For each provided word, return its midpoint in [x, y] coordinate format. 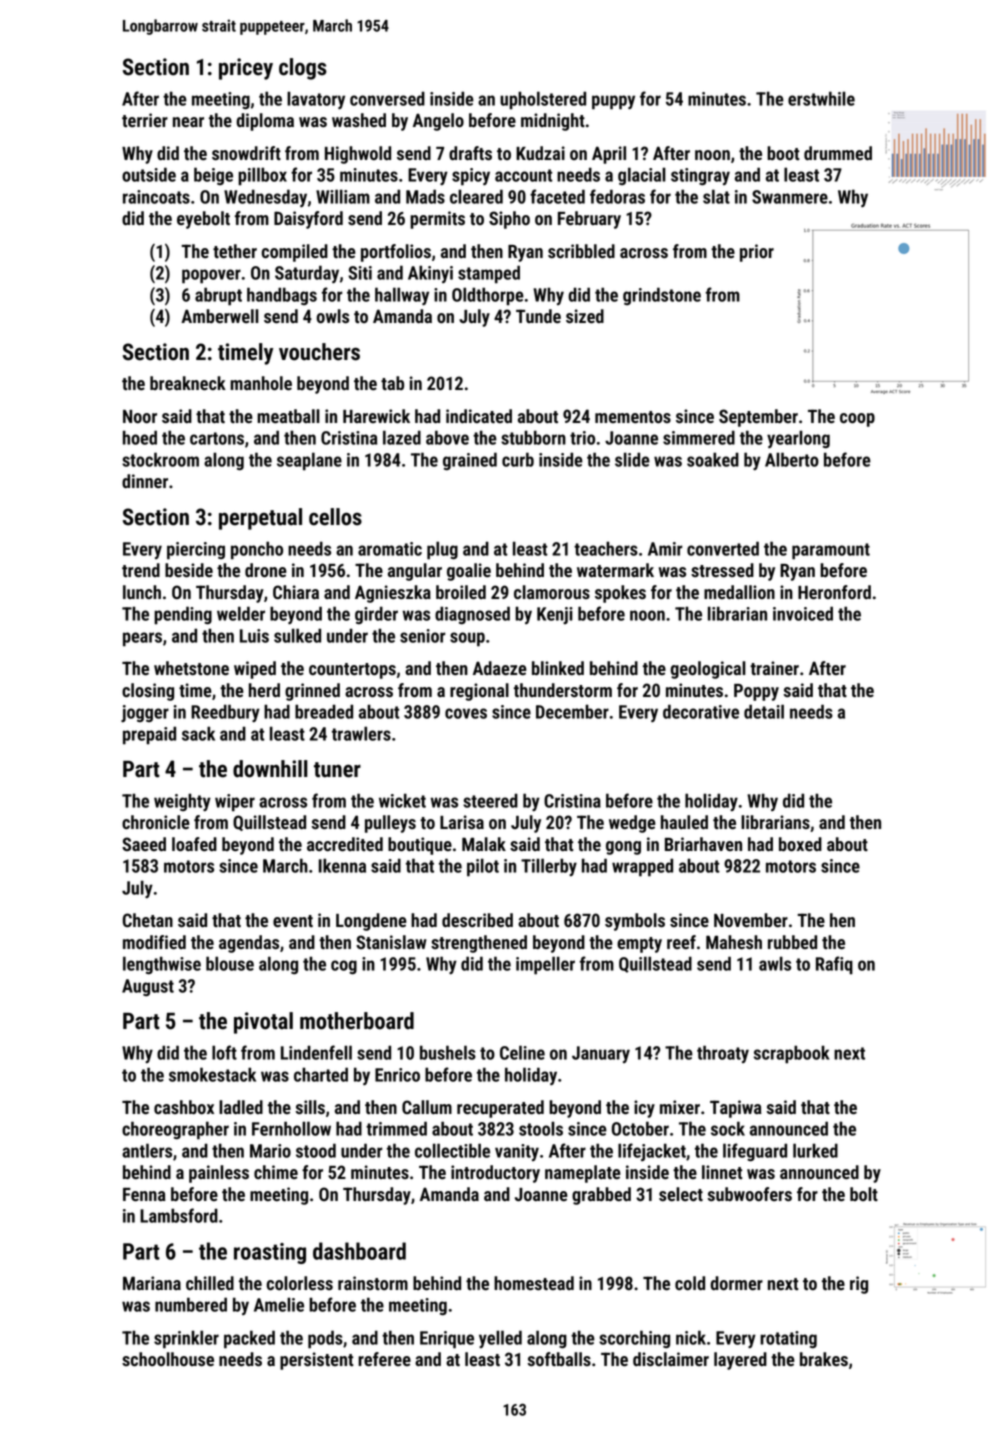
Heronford [834, 592]
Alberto [792, 459]
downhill [270, 769]
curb [518, 459]
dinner [145, 481]
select [681, 1194]
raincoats [156, 197]
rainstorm [373, 1283]
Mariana [152, 1283]
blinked [558, 668]
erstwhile [821, 98]
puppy [613, 102]
